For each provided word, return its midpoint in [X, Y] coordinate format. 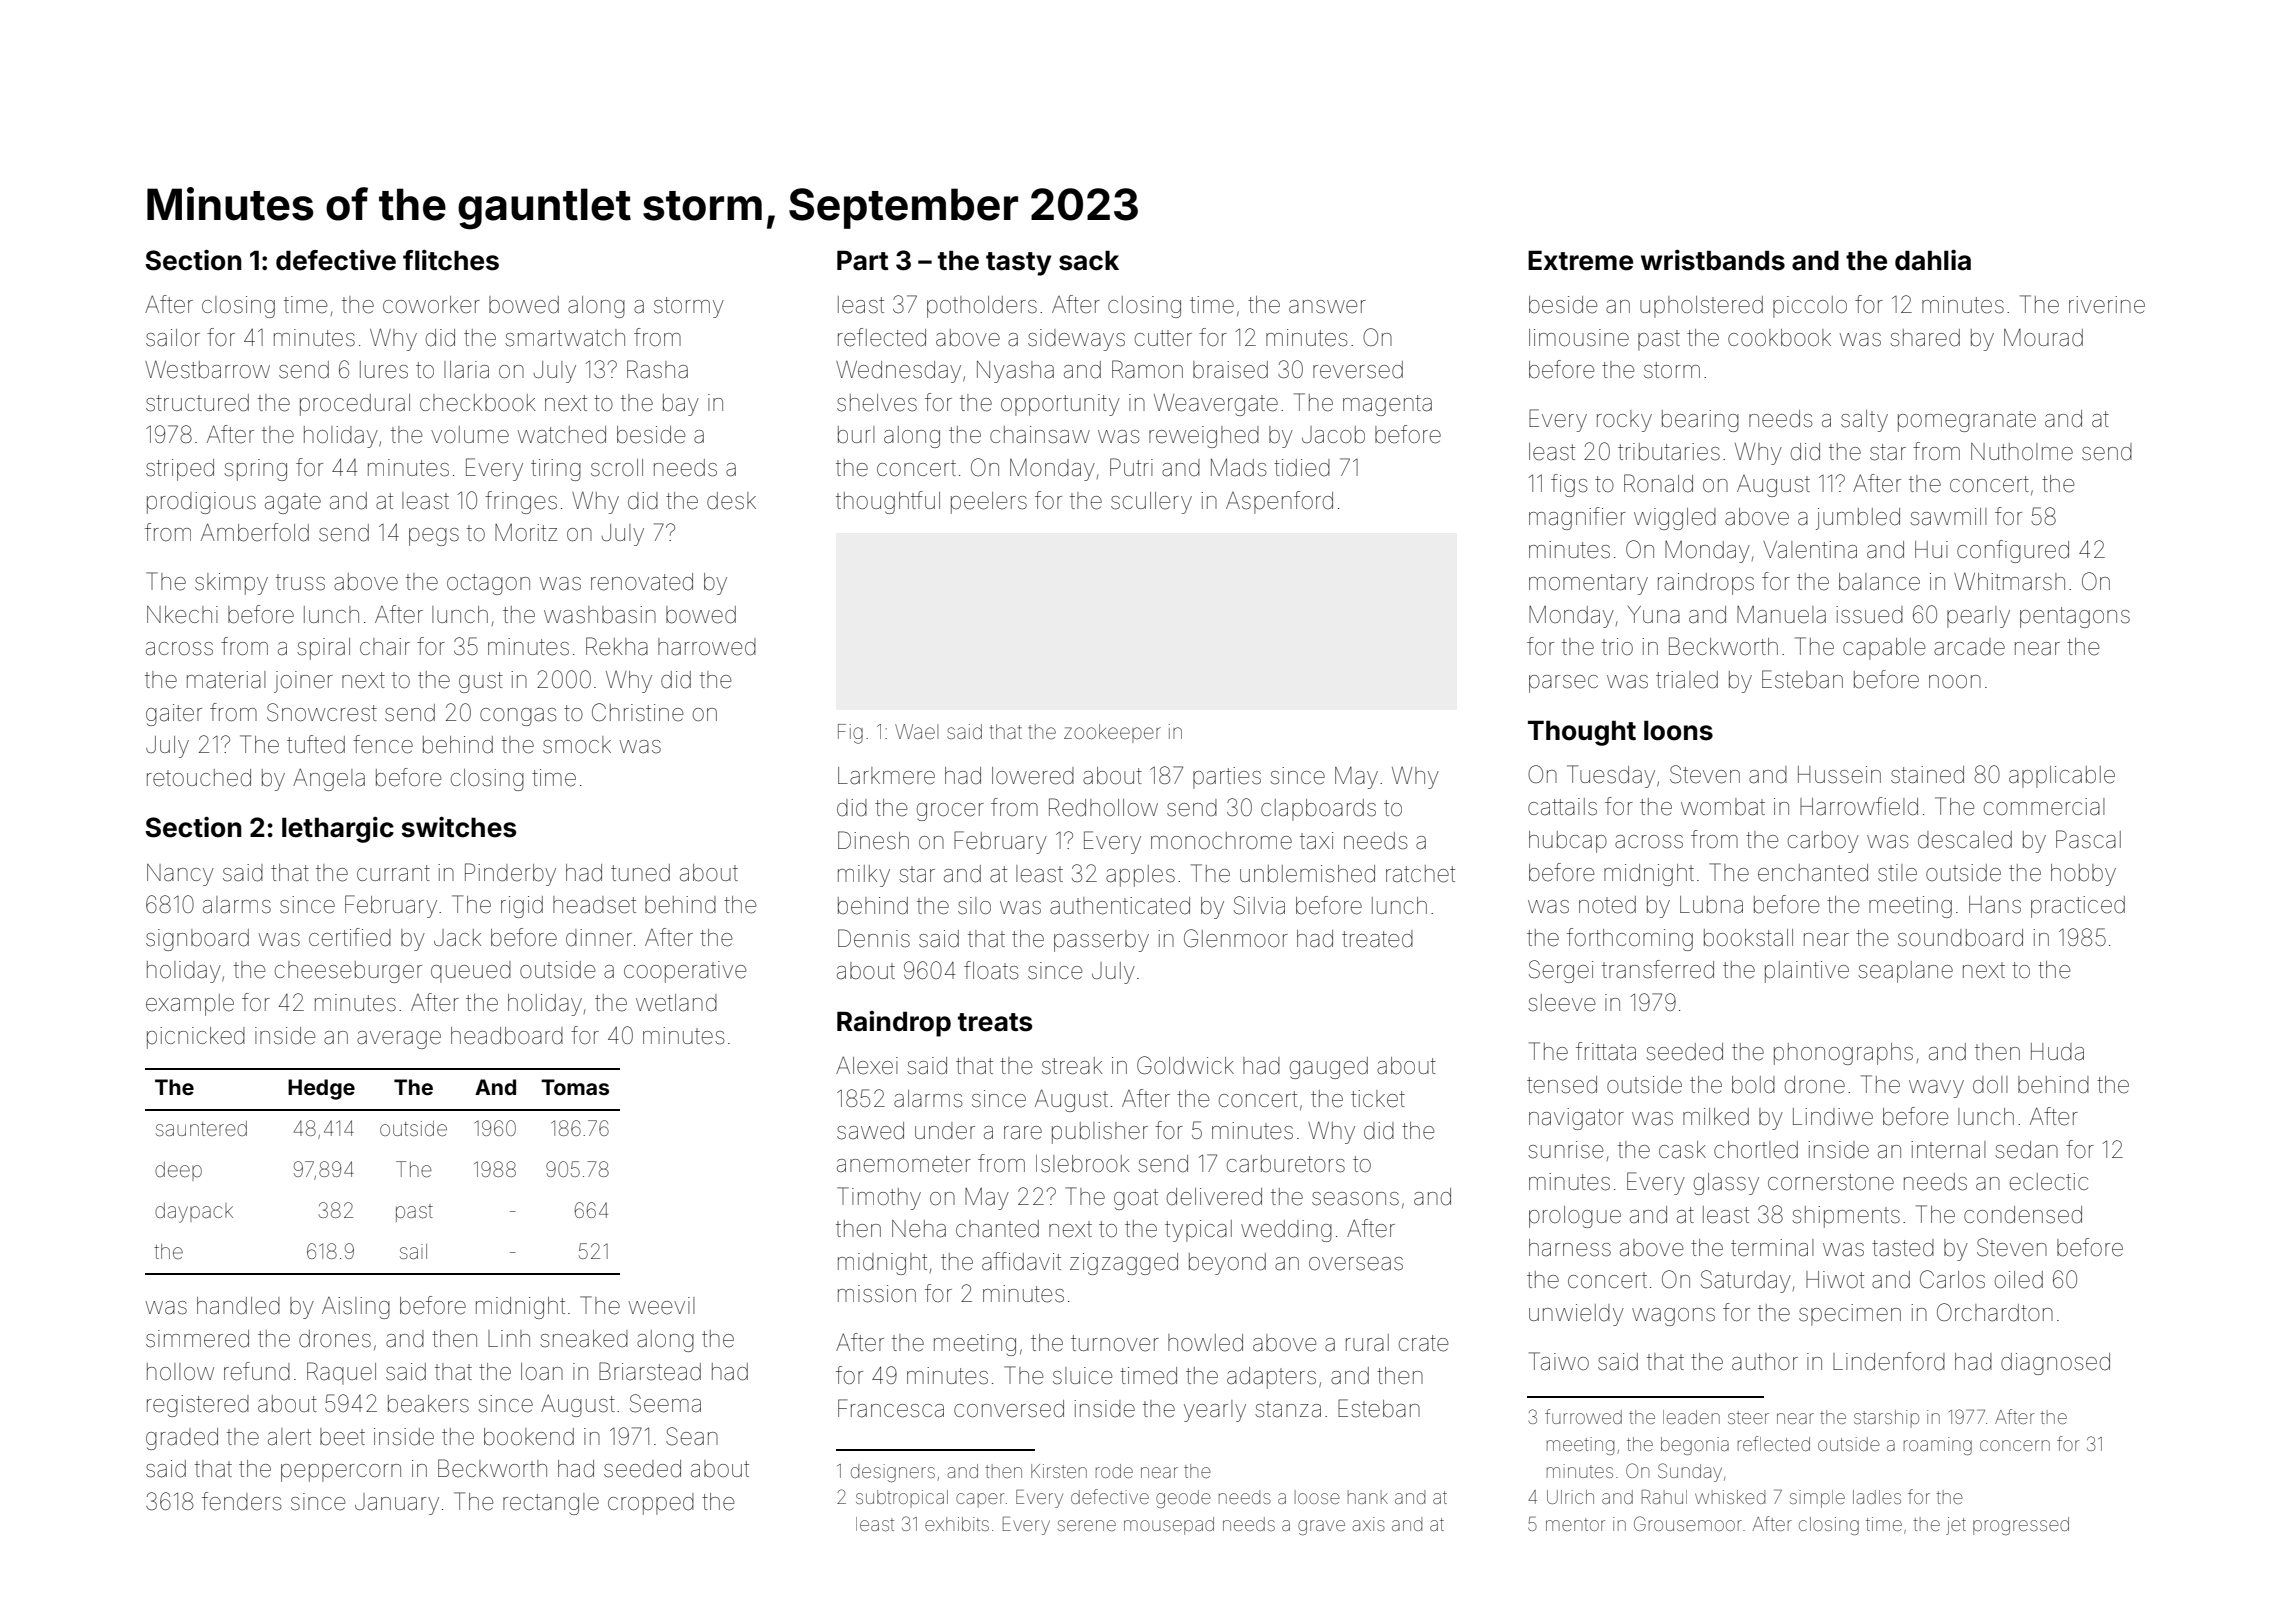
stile [1897, 873]
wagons [1673, 1317]
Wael [916, 731]
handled [238, 1306]
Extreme [1580, 260]
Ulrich [1570, 1497]
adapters [1271, 1378]
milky [864, 876]
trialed [1687, 680]
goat [1136, 1199]
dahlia [1933, 260]
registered [198, 1406]
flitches [451, 260]
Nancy [180, 875]
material [226, 680]
